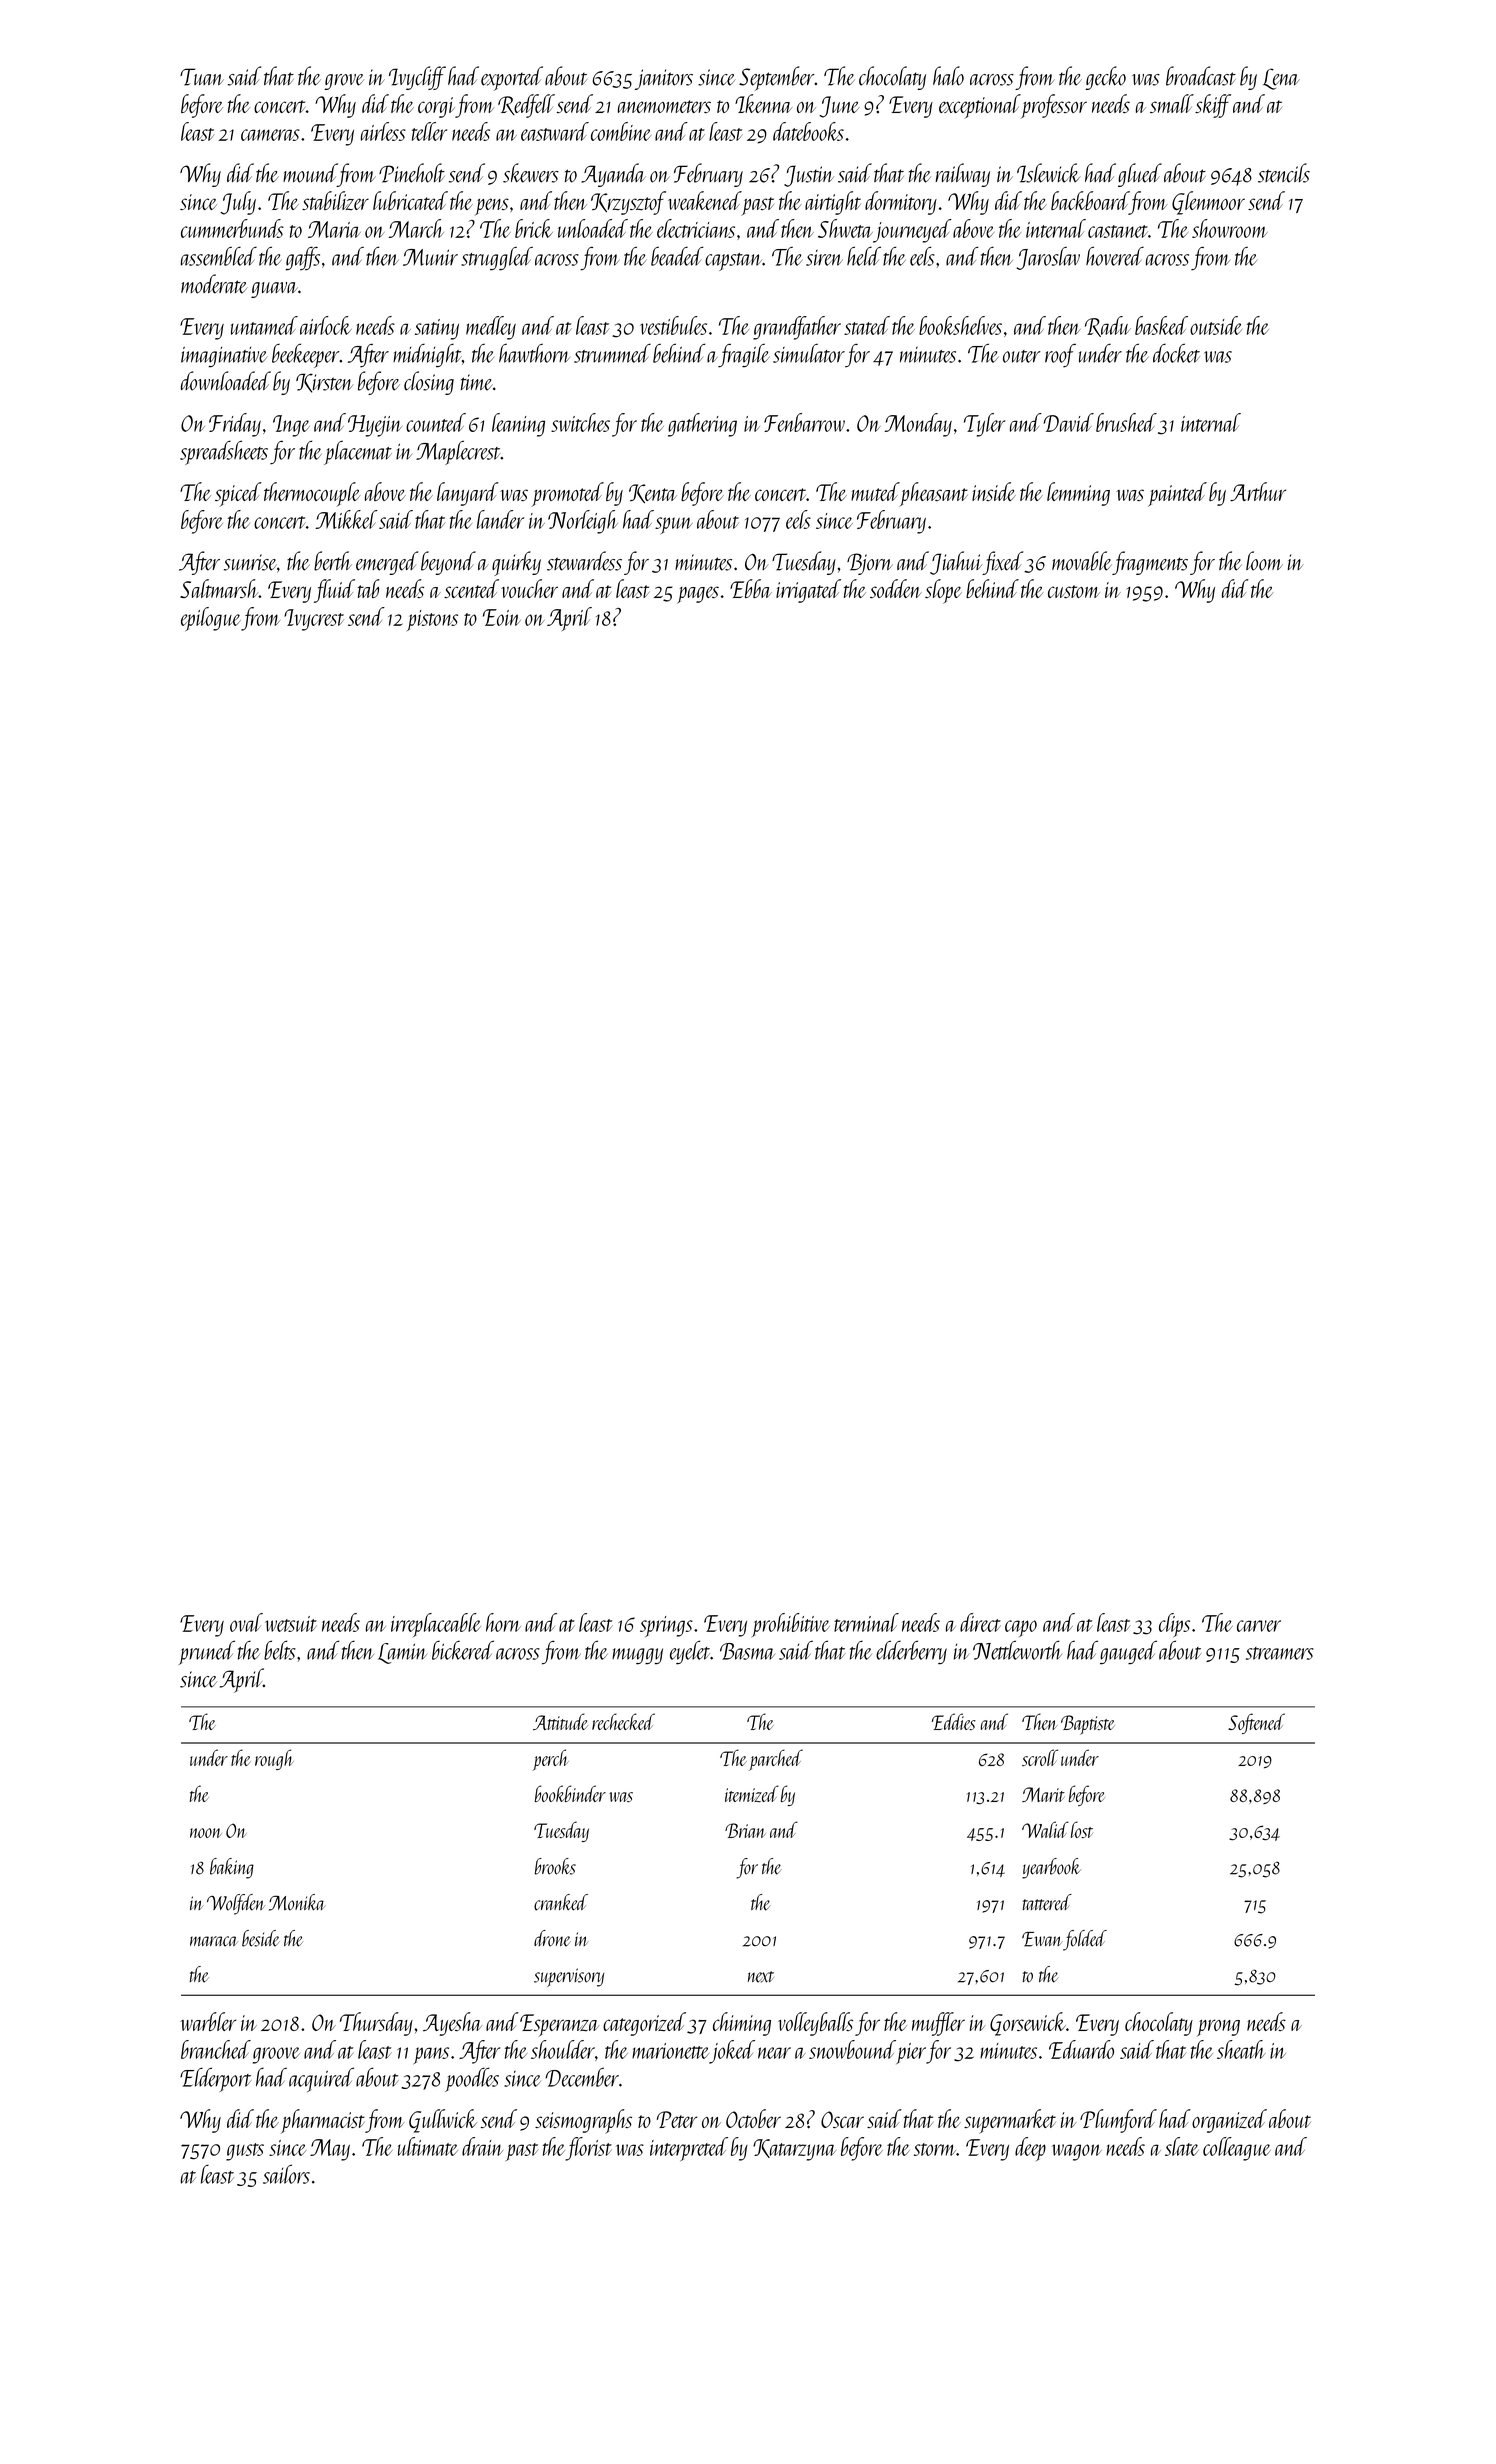  What do you see at coordinates (948, 76) in the page?
I see `halo` at bounding box center [948, 76].
